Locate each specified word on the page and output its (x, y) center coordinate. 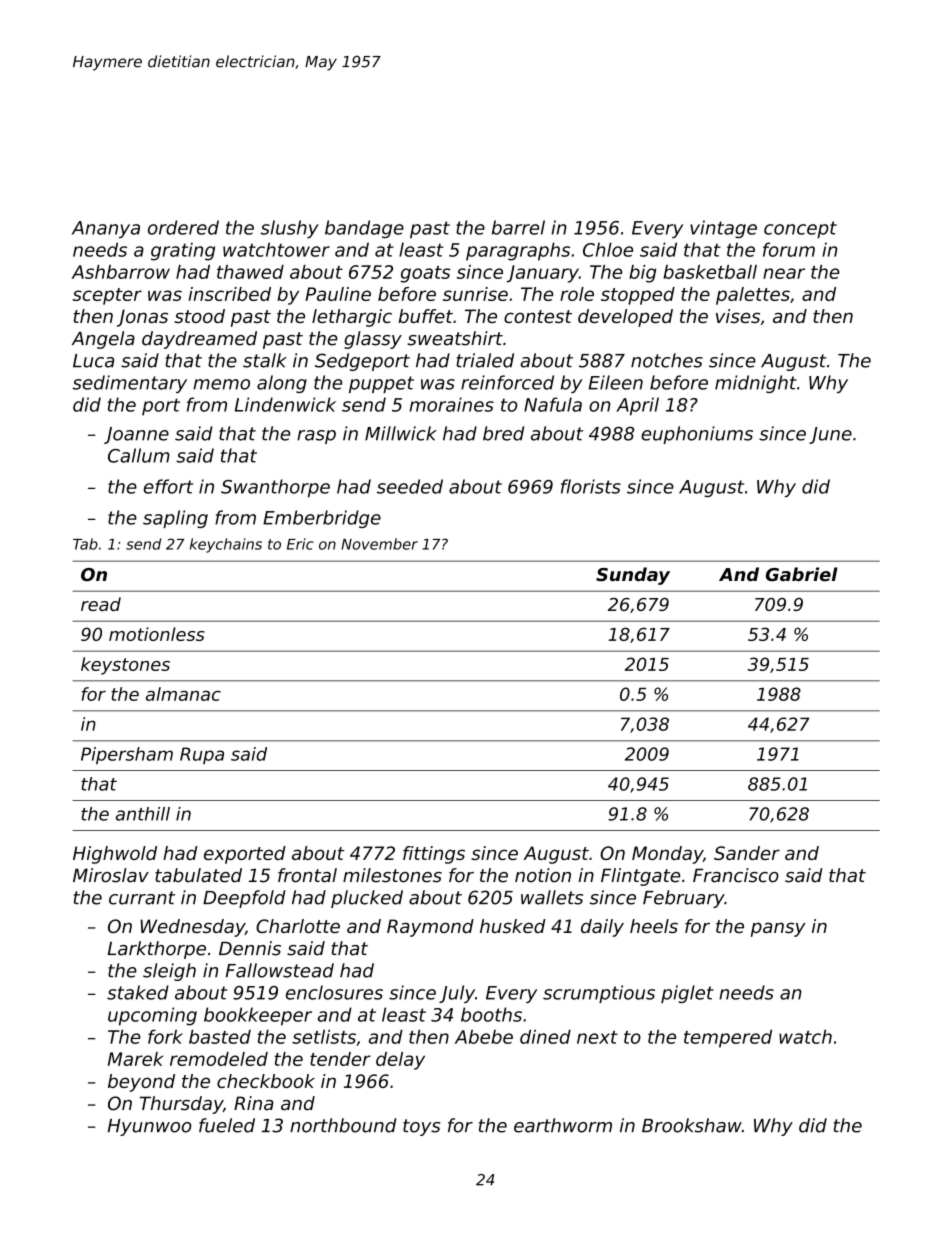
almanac (183, 694)
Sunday (633, 576)
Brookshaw (692, 1125)
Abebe (484, 1036)
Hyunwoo (150, 1127)
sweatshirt (455, 338)
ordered (183, 227)
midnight (756, 384)
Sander (747, 853)
